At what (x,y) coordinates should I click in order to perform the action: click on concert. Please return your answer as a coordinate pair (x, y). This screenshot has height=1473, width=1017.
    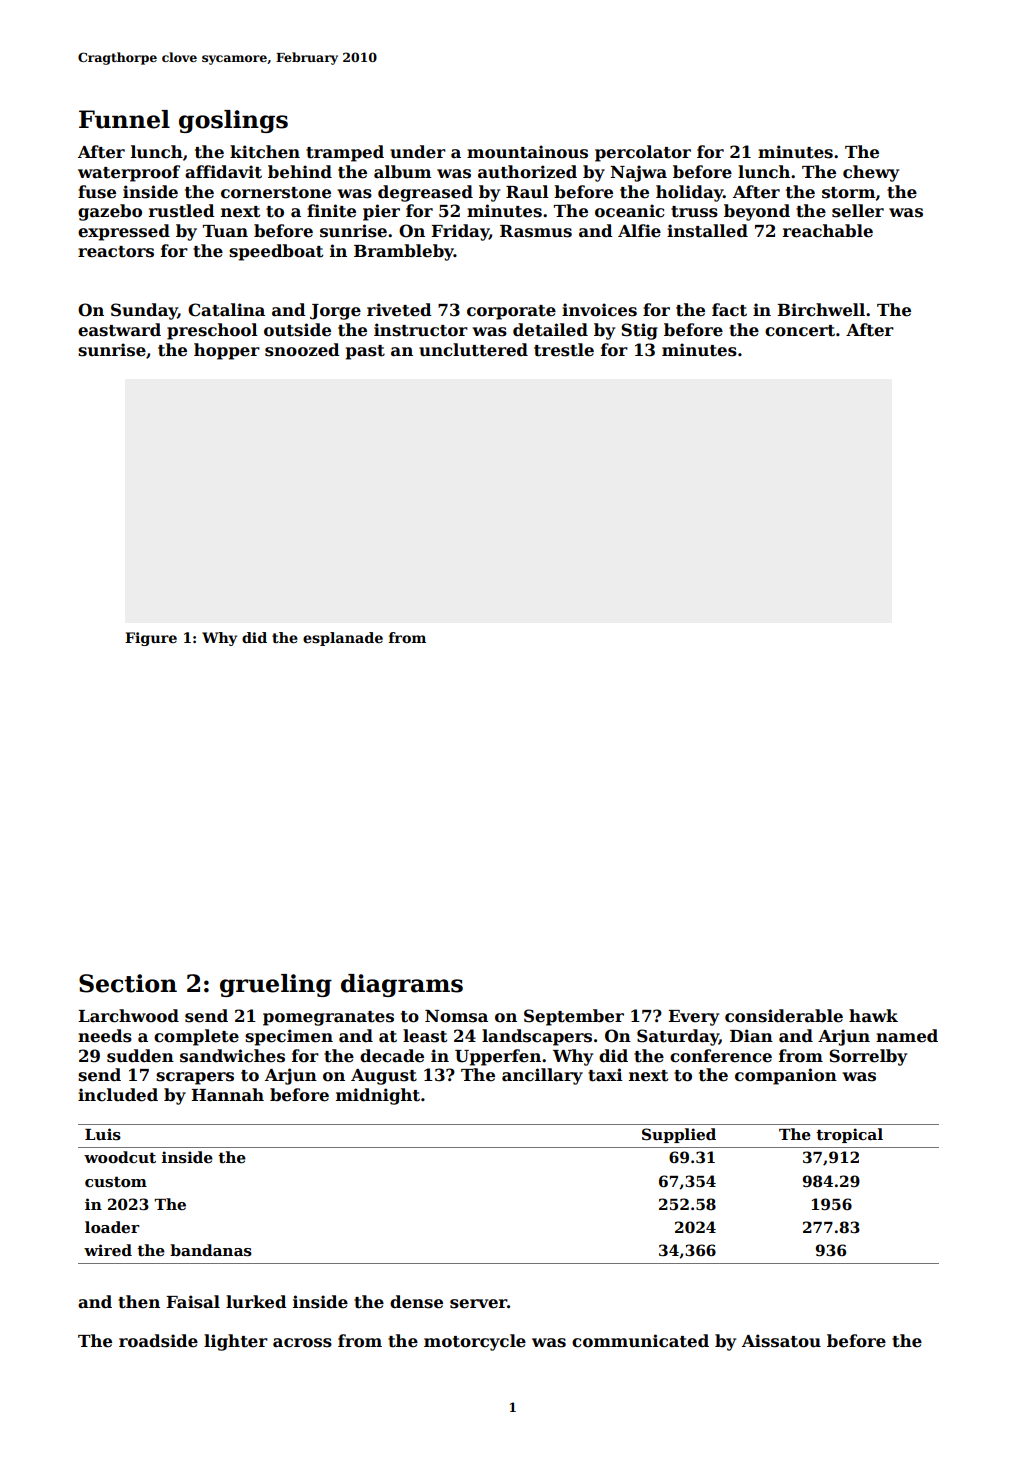
    Looking at the image, I should click on (800, 331).
